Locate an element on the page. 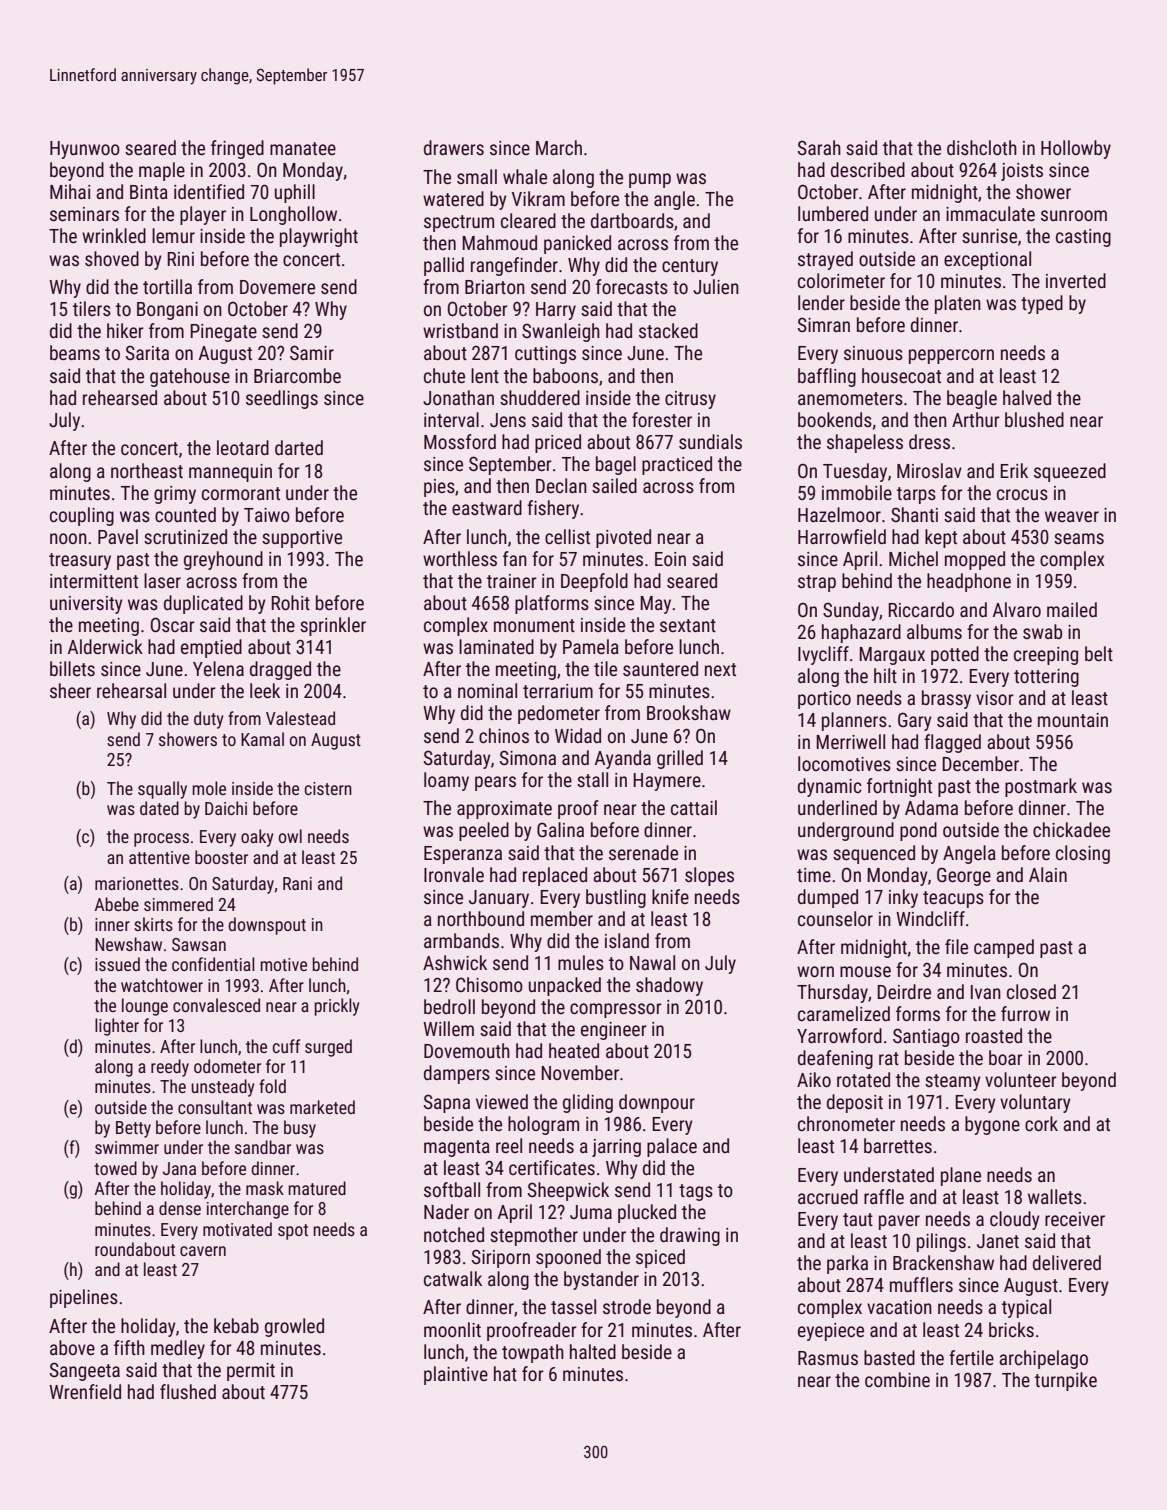  turnpike is located at coordinates (1066, 1381).
